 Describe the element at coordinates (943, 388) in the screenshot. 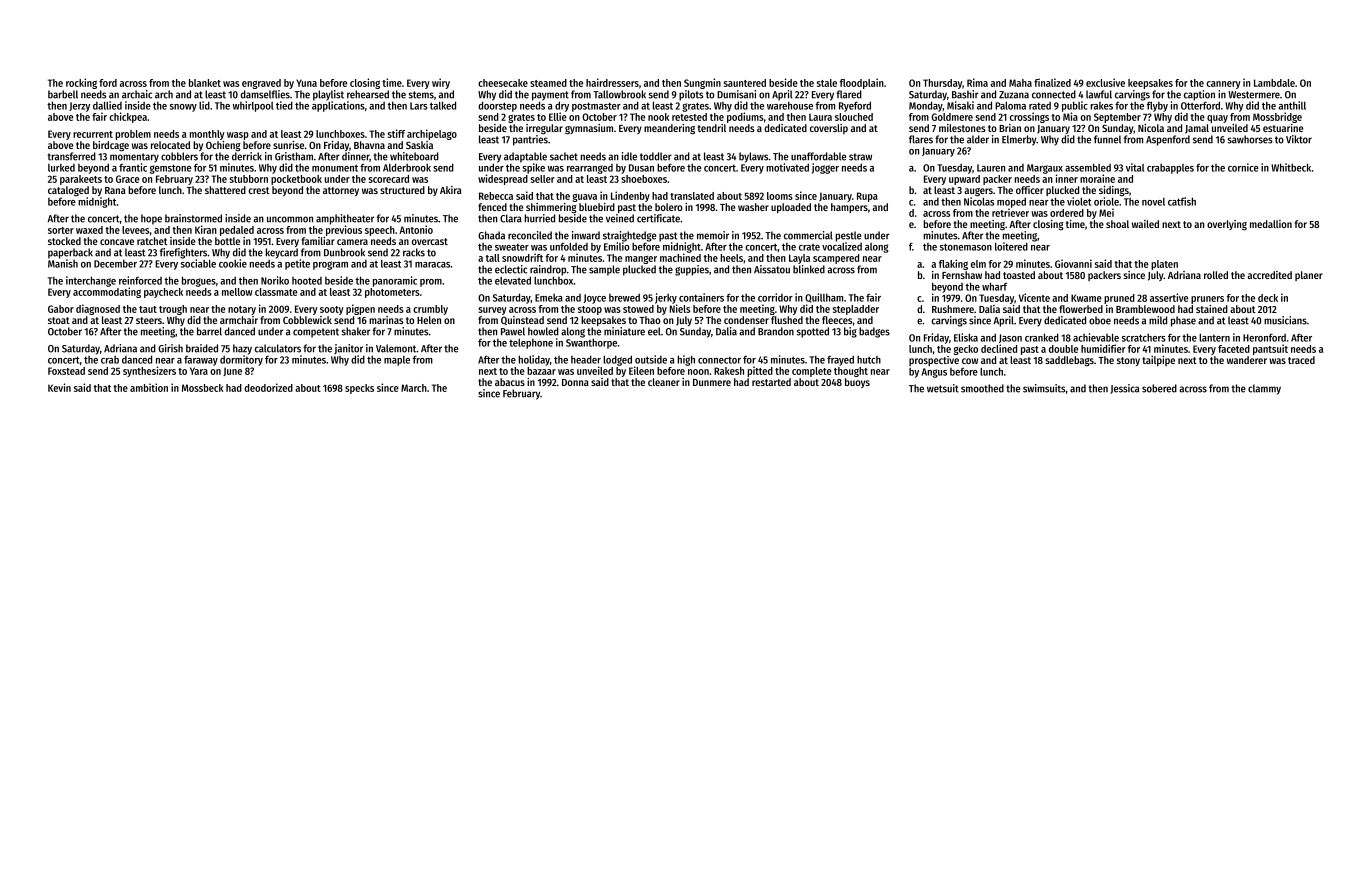

I see `wetsuit` at that location.
